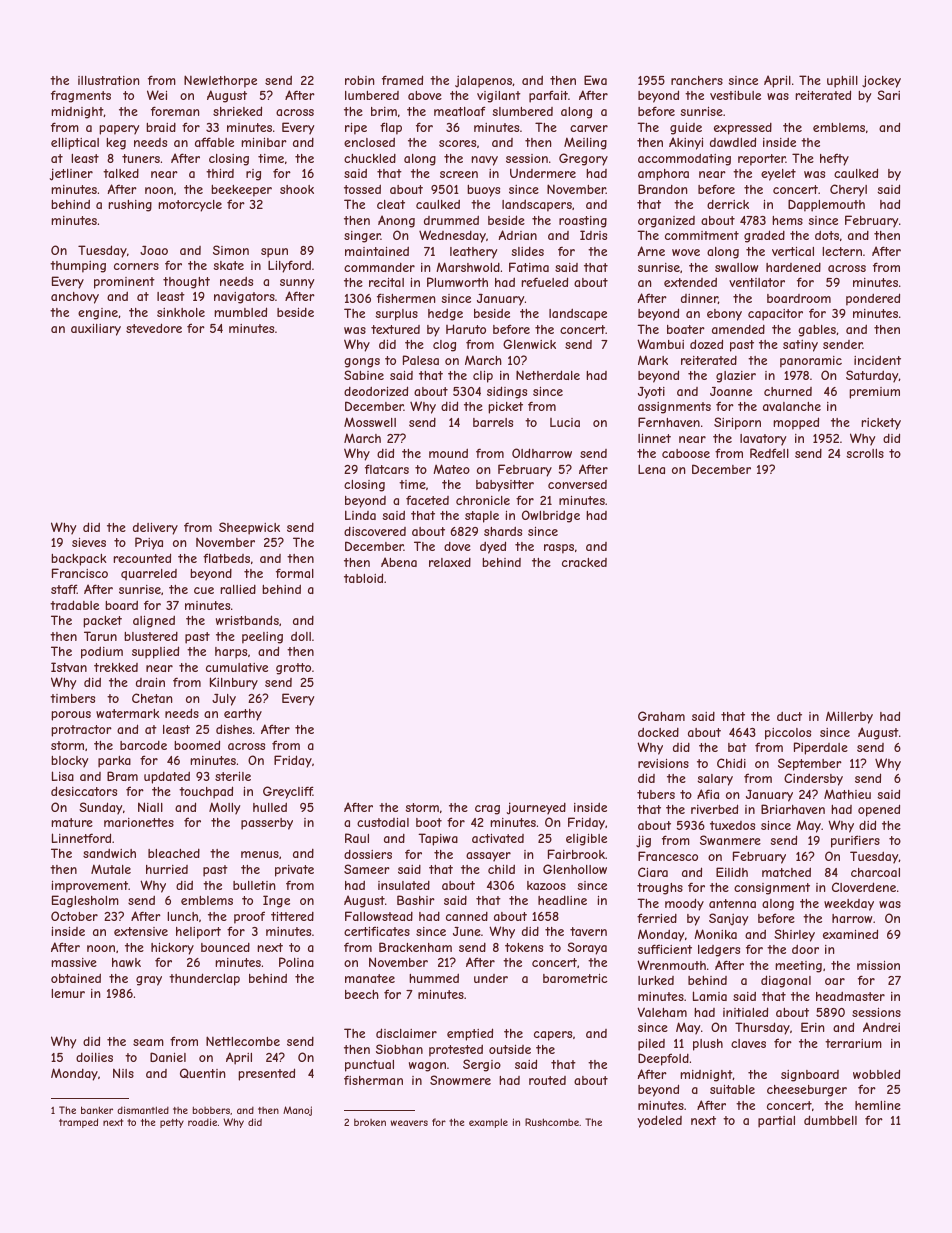 The image size is (952, 1233). Describe the element at coordinates (247, 620) in the image. I see `wristbands` at that location.
